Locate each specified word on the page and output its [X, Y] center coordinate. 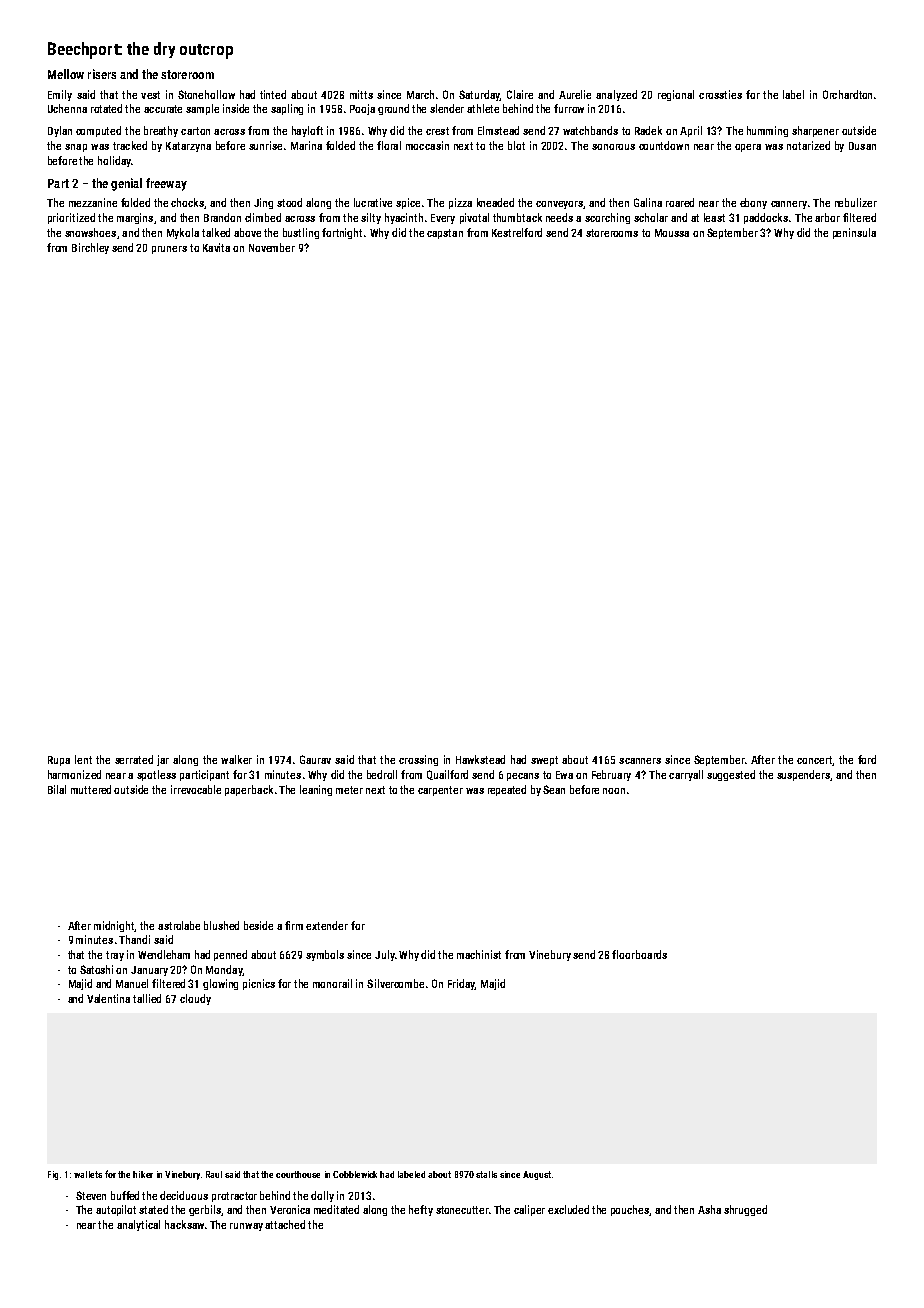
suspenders [803, 775]
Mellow [66, 74]
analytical [138, 1225]
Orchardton [847, 94]
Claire [520, 94]
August [537, 1175]
